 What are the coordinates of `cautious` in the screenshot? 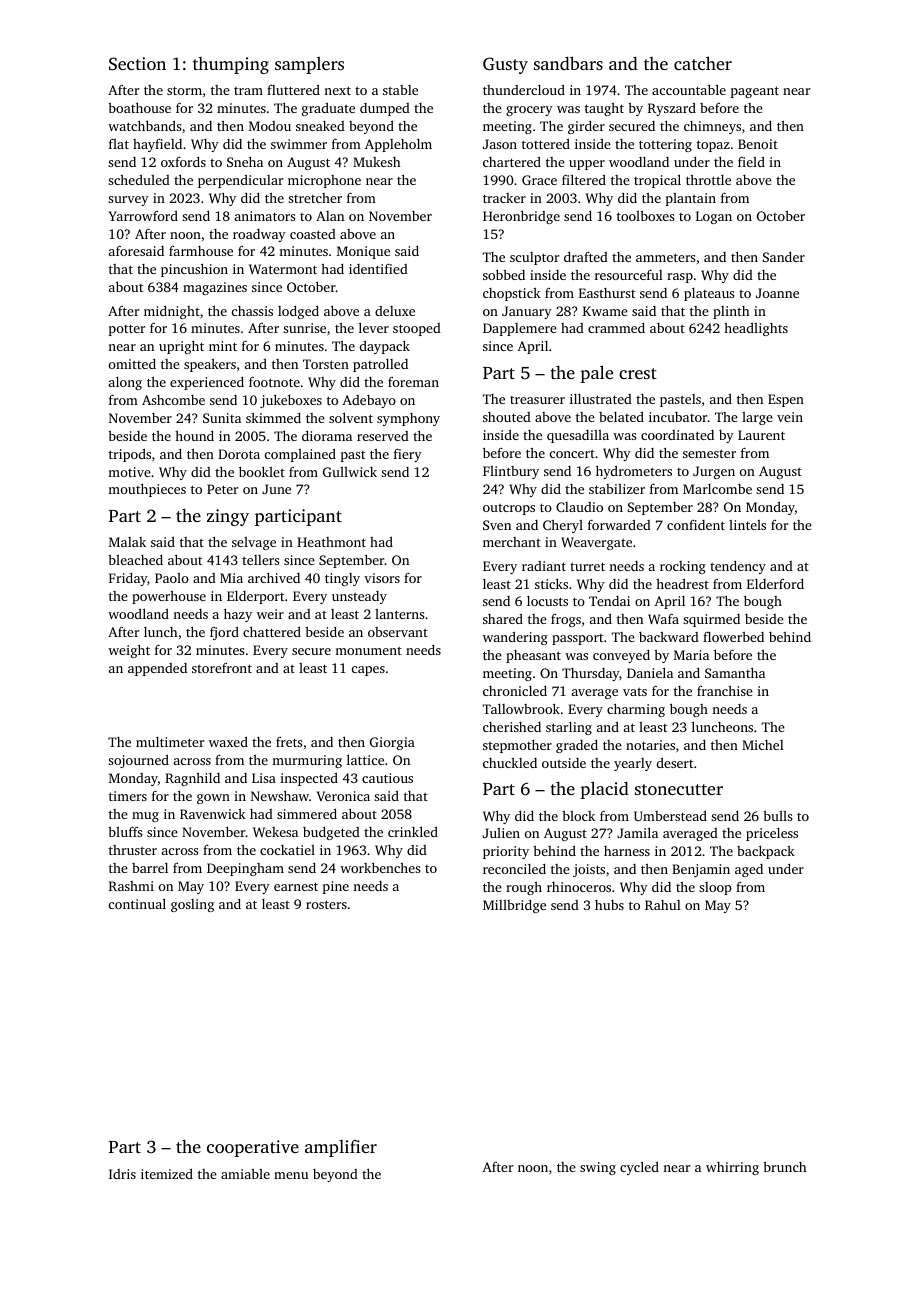 It's located at (387, 778).
